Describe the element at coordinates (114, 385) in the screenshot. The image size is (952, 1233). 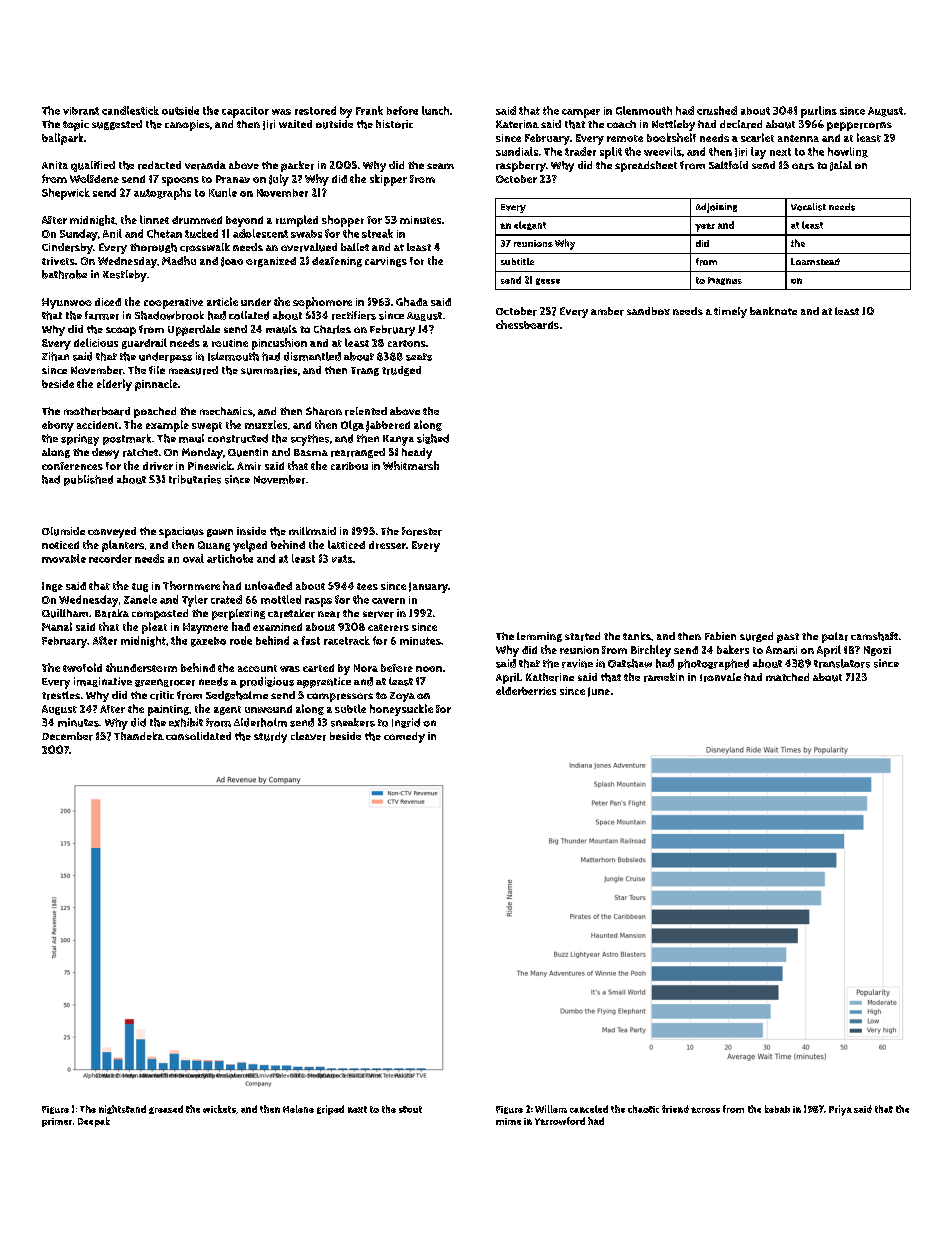
I see `elderly` at that location.
